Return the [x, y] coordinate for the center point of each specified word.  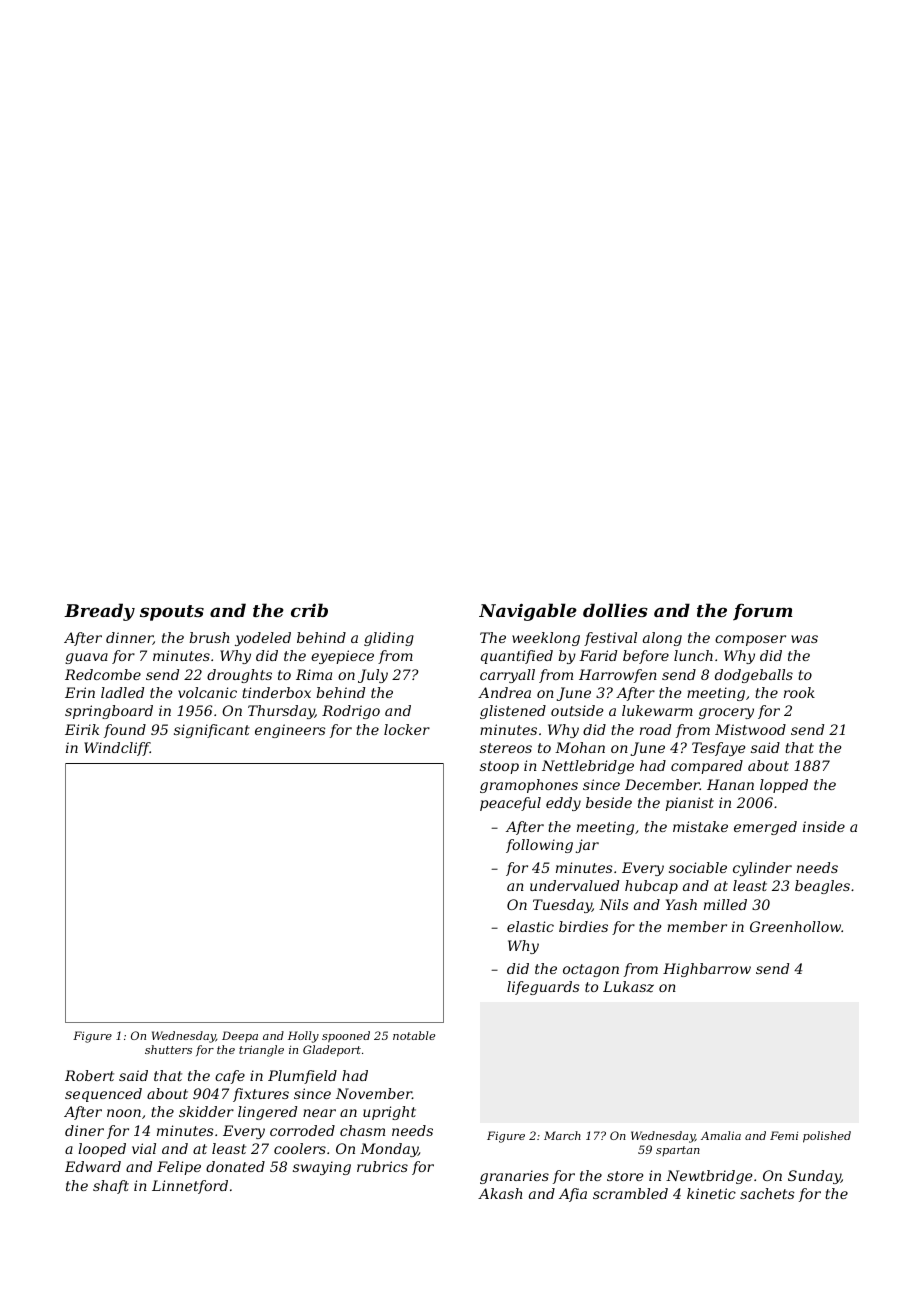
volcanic [207, 692]
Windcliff [117, 749]
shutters [168, 1049]
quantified [517, 657]
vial [144, 1148]
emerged [765, 828]
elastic [530, 926]
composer [750, 640]
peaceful [510, 804]
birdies [583, 926]
